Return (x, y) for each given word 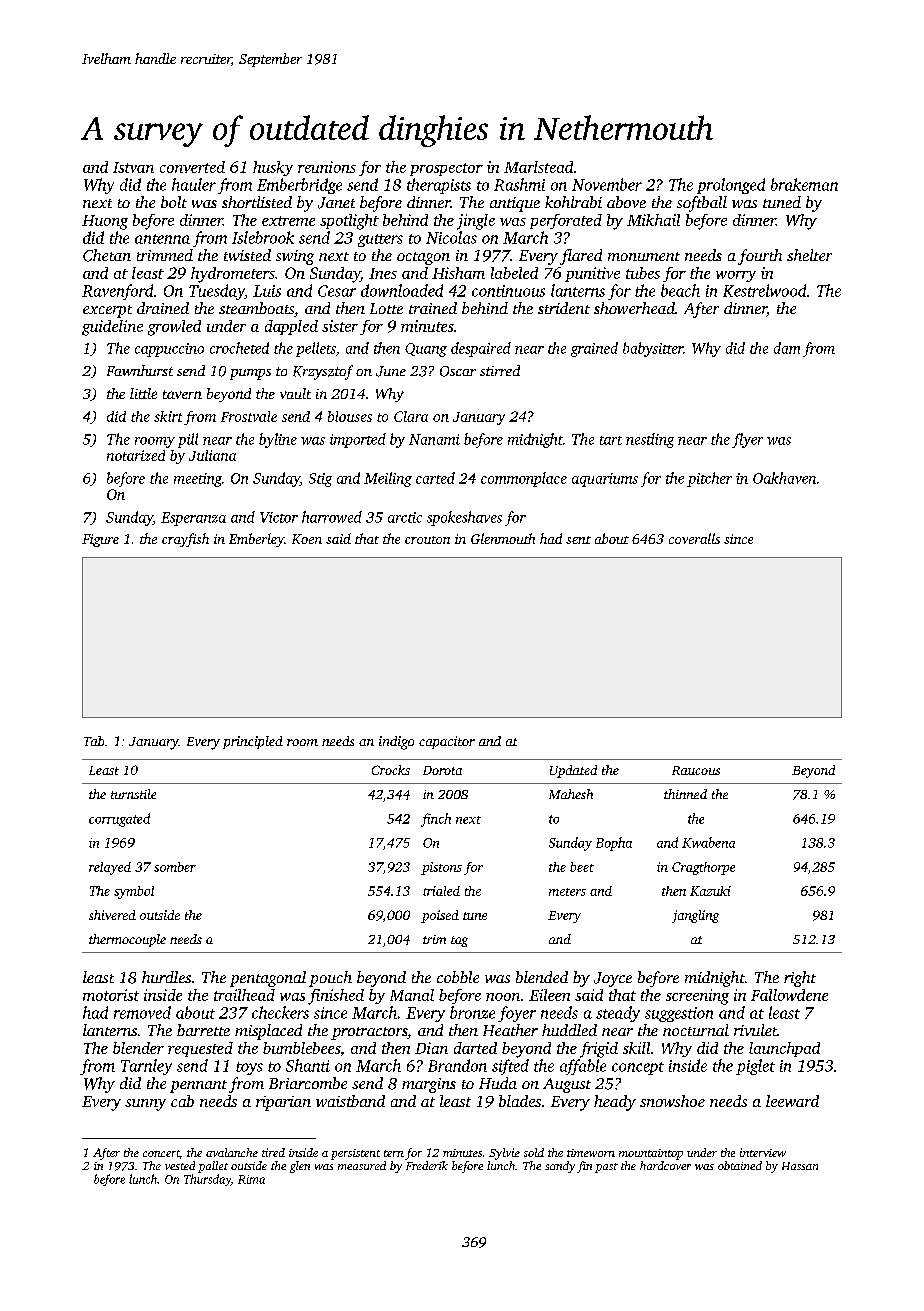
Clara (411, 416)
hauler (194, 184)
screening (697, 997)
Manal (412, 995)
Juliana (212, 455)
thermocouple (127, 940)
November (607, 184)
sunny (145, 1105)
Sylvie (504, 1154)
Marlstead (538, 167)
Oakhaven (784, 478)
